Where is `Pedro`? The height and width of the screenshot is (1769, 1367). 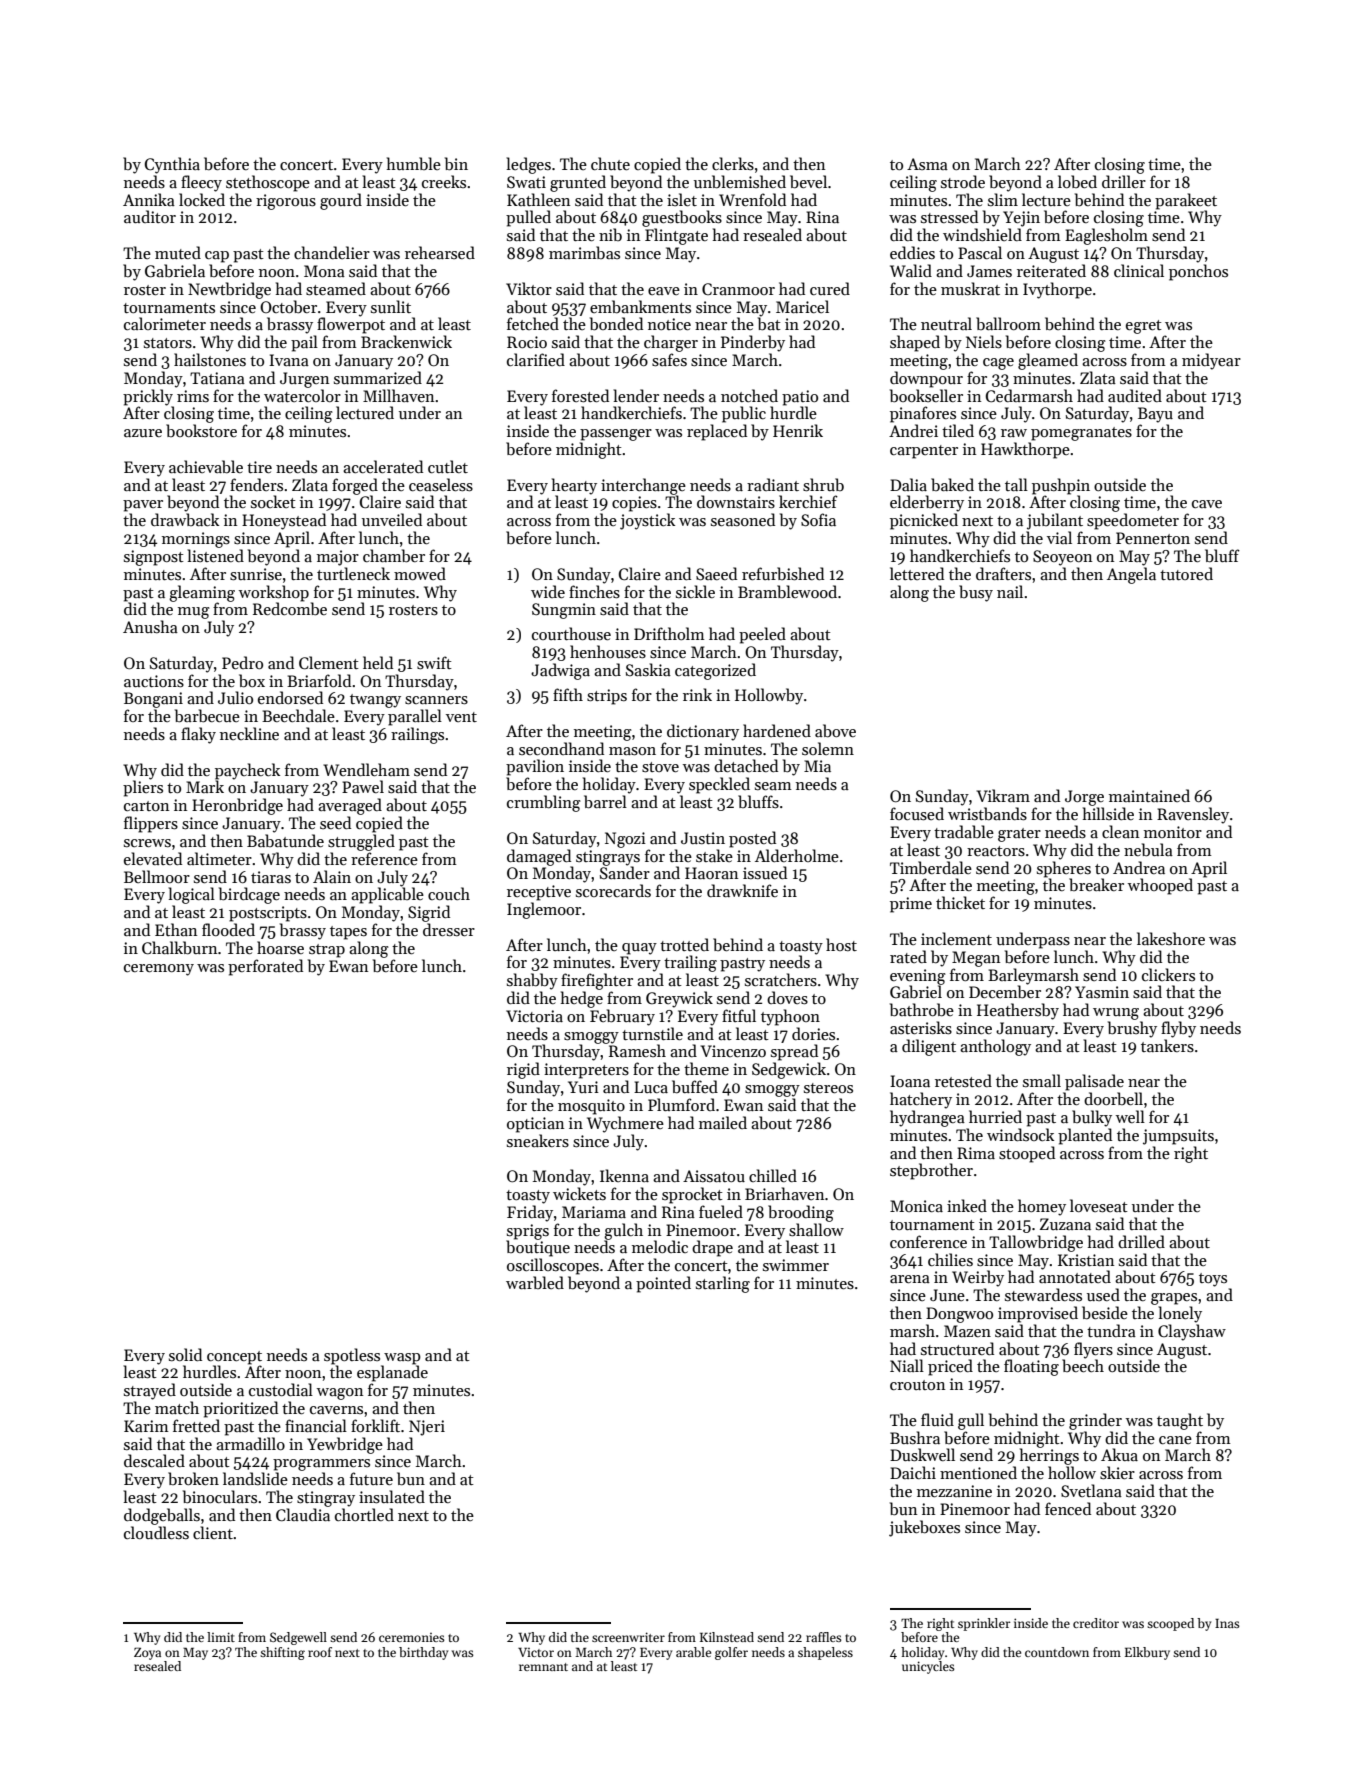
Pedro is located at coordinates (242, 662).
